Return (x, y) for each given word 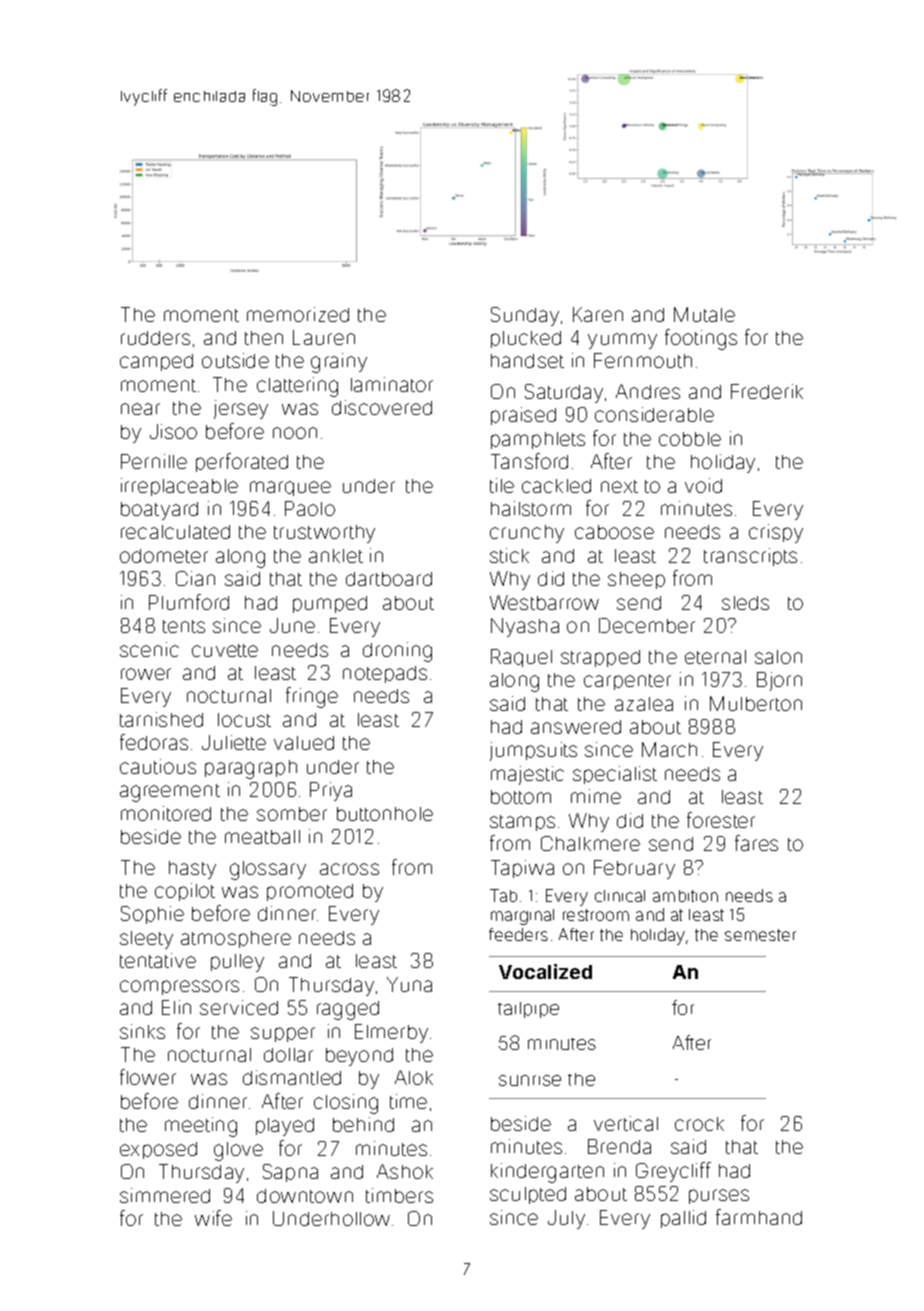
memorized (298, 314)
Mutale (704, 314)
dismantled (292, 1077)
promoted (310, 892)
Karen (598, 314)
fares (756, 843)
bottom (521, 797)
